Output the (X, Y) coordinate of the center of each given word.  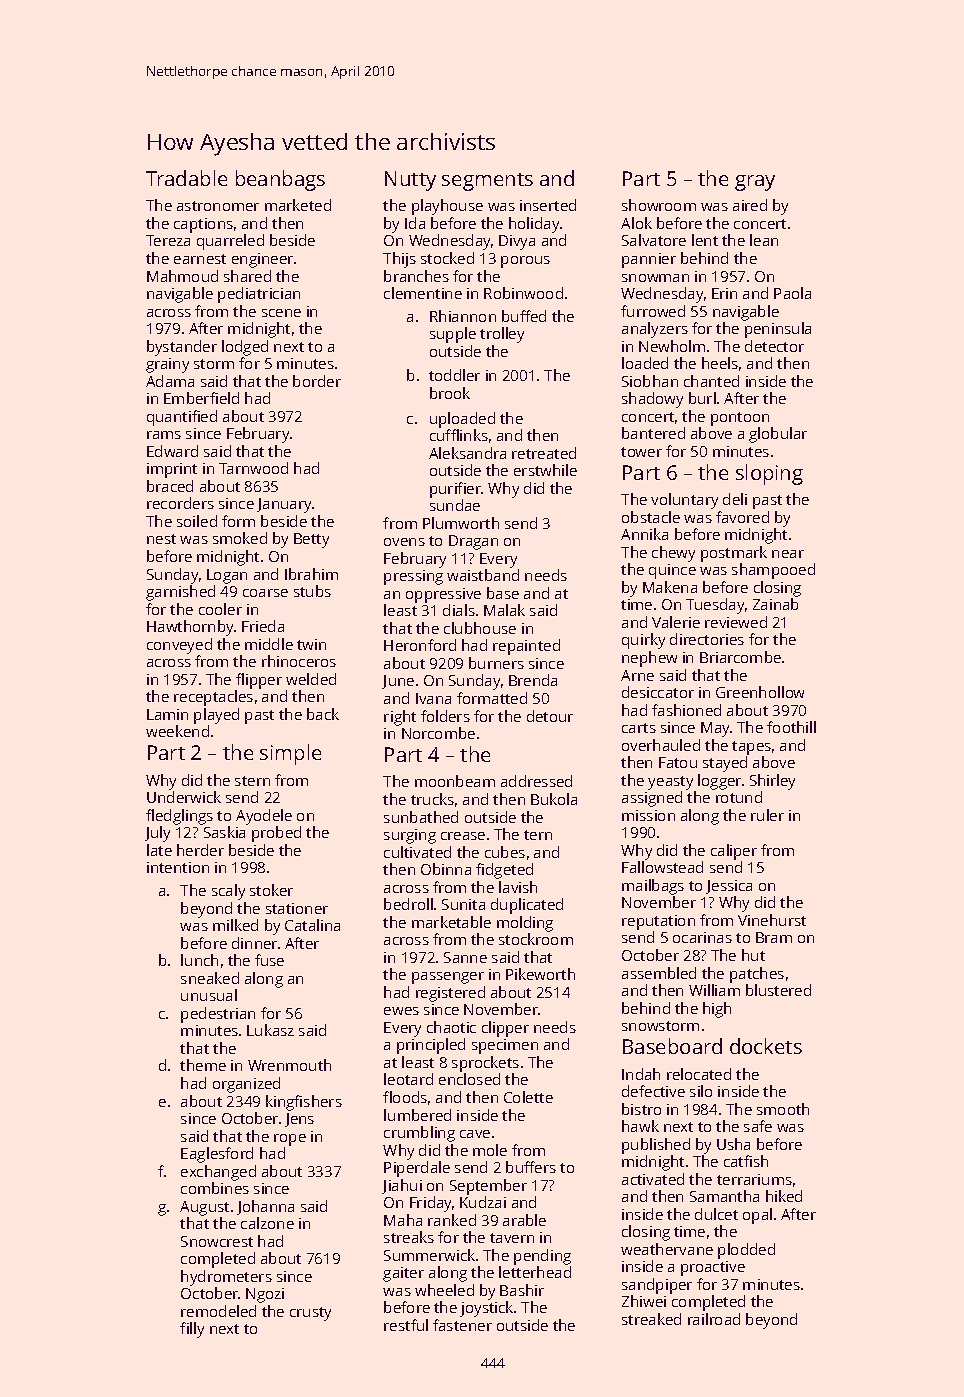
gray (755, 183)
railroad (714, 1319)
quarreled (230, 242)
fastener (462, 1325)
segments (487, 182)
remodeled (218, 1311)
